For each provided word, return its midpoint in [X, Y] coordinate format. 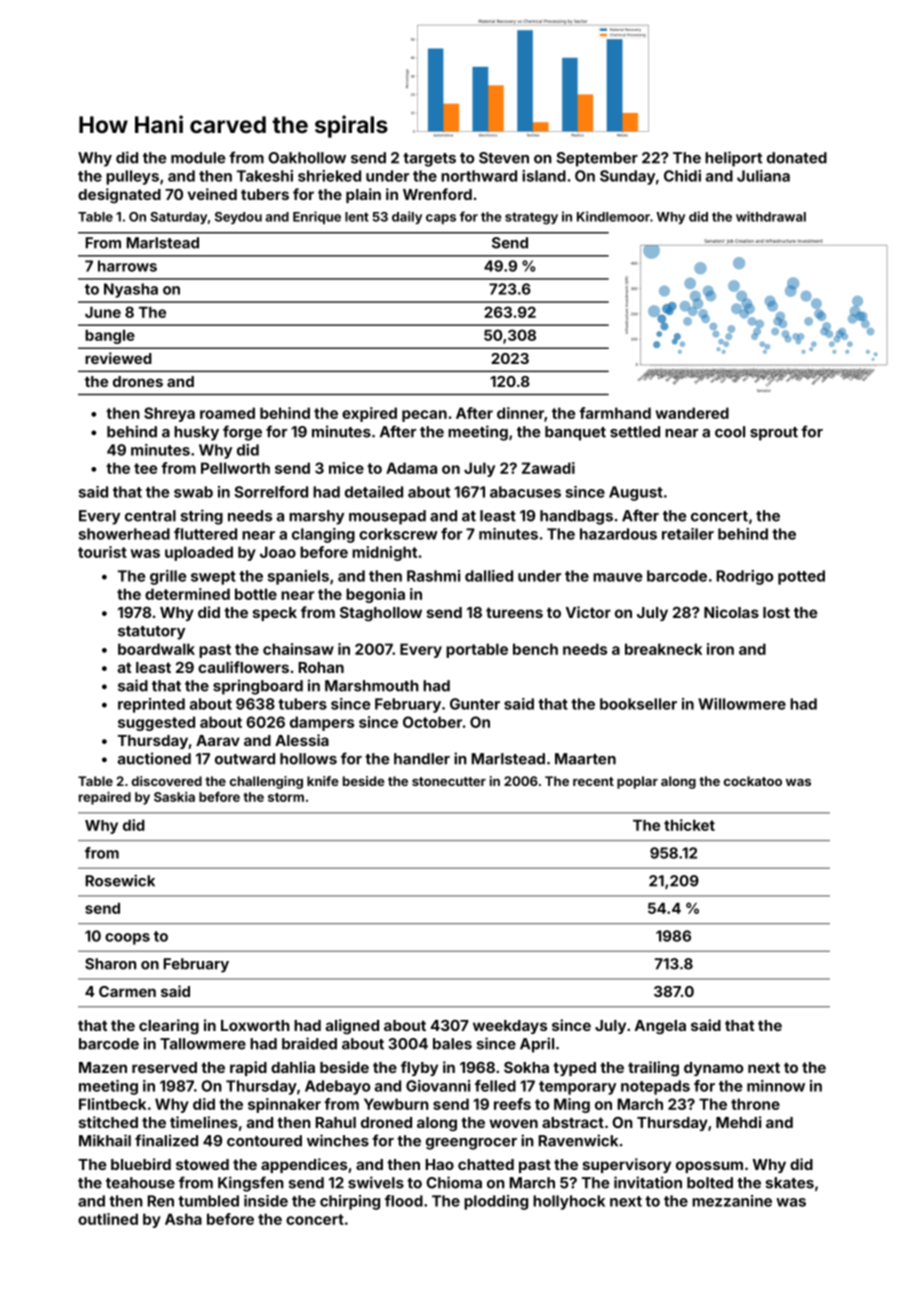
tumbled [208, 1201]
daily [407, 217]
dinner [520, 413]
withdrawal [771, 216]
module [198, 158]
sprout [774, 434]
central [150, 516]
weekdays [510, 1027]
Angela [660, 1027]
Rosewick [120, 880]
